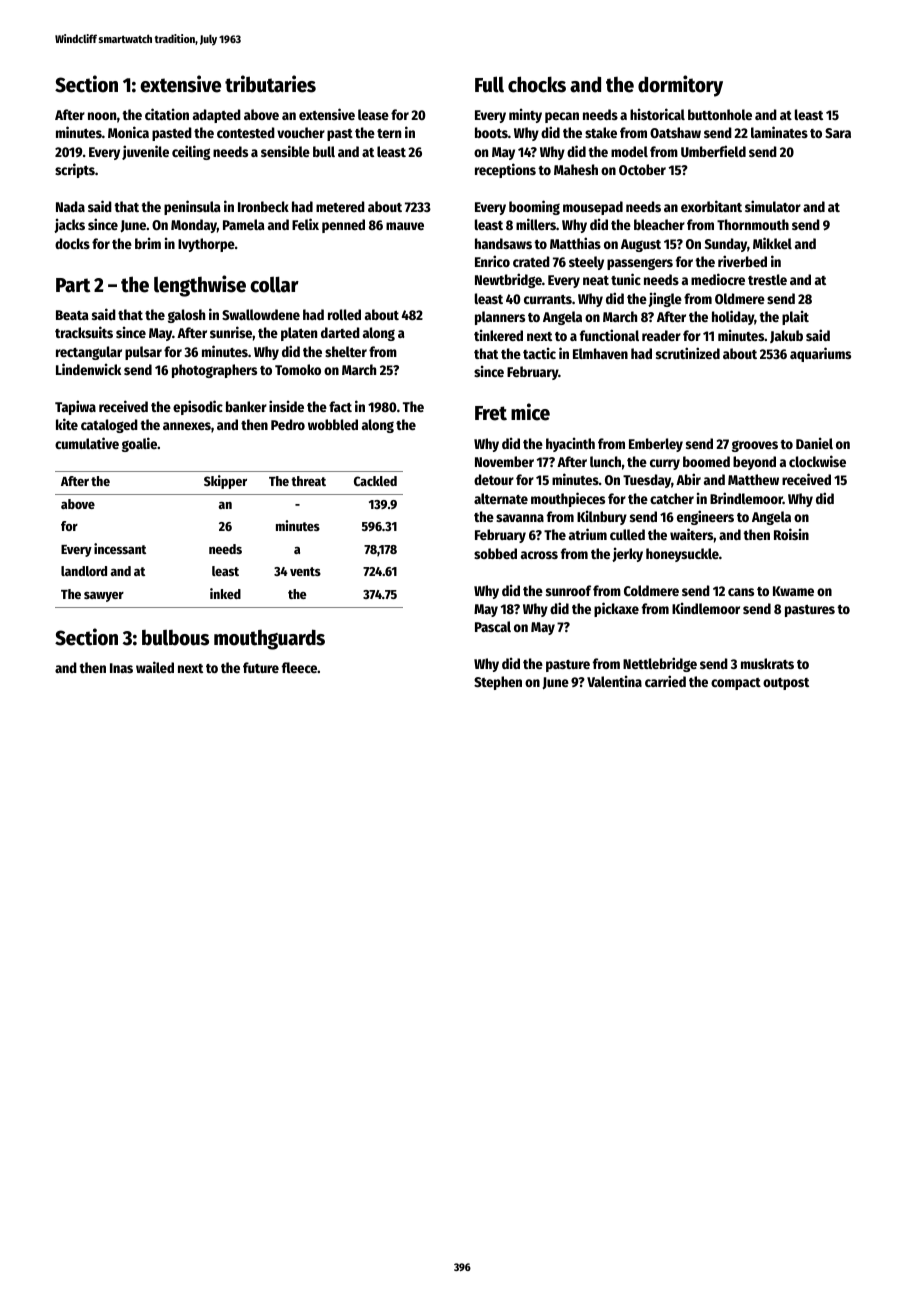  I want to click on Full, so click(489, 84).
